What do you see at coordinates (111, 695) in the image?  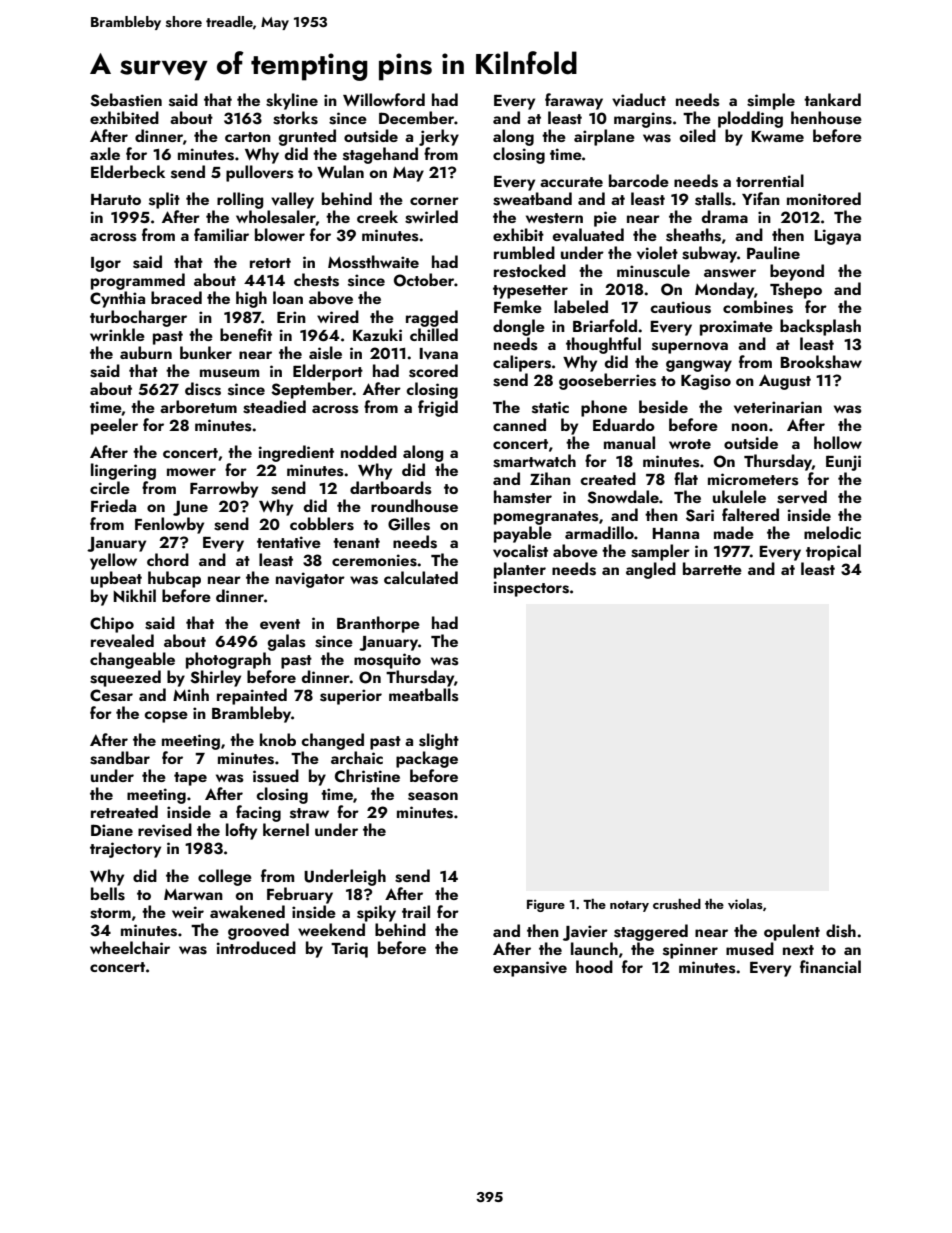 I see `Cesar` at bounding box center [111, 695].
